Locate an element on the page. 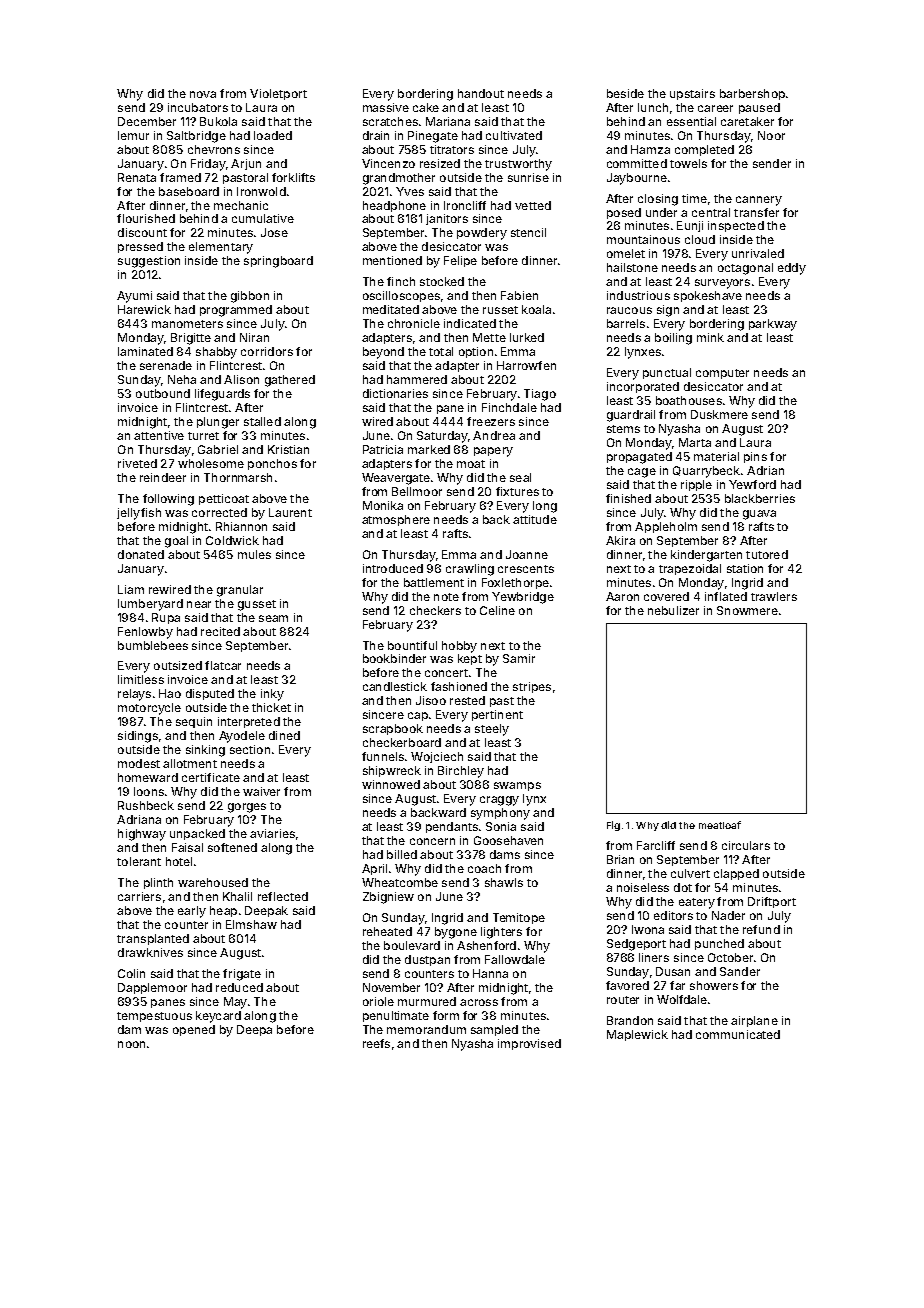  lurked is located at coordinates (527, 337).
